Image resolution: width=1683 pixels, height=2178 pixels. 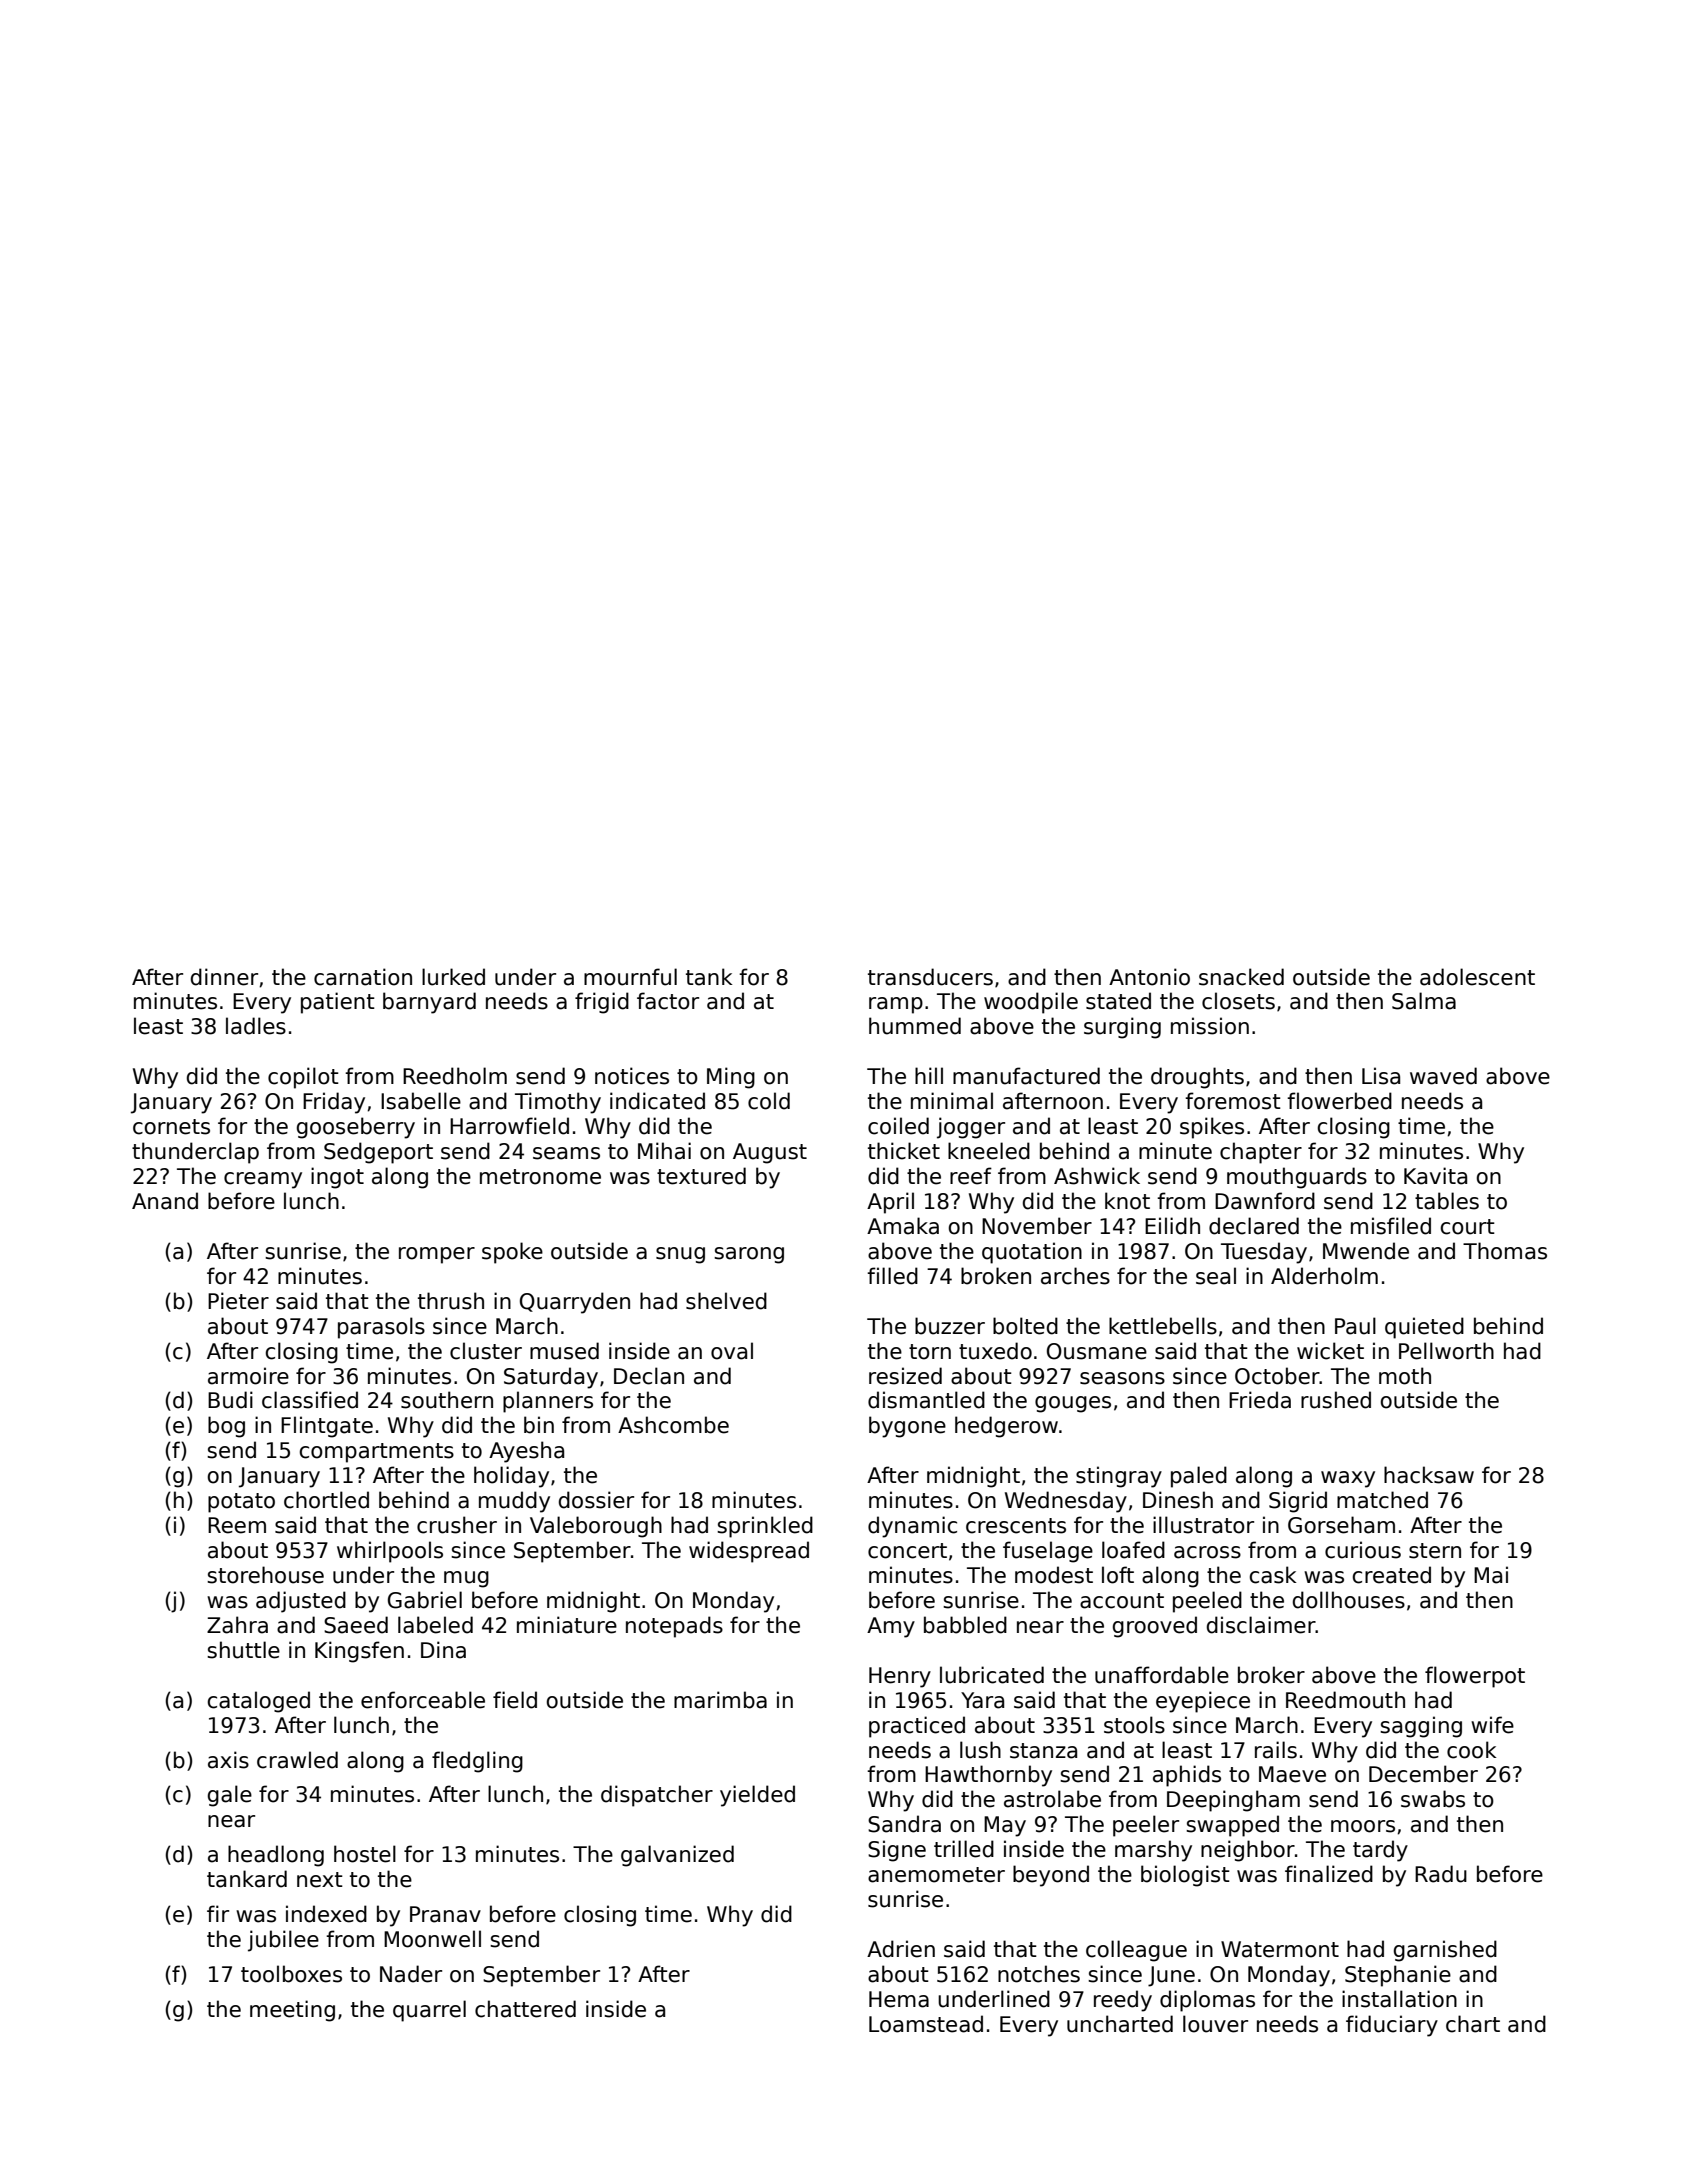 What do you see at coordinates (1477, 977) in the screenshot?
I see `adolescent` at bounding box center [1477, 977].
